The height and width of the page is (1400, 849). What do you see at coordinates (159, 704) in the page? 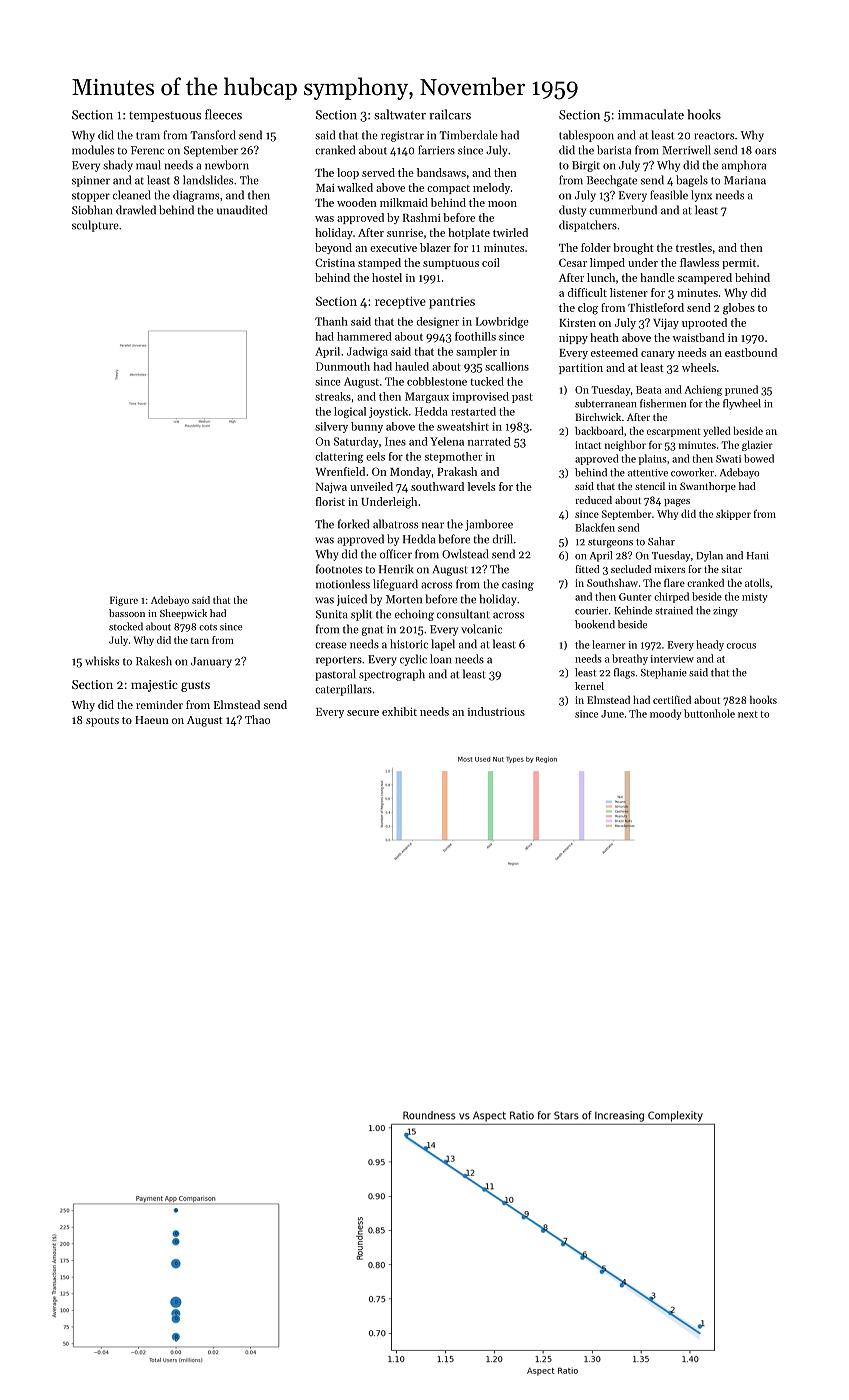
I see `reminder` at bounding box center [159, 704].
